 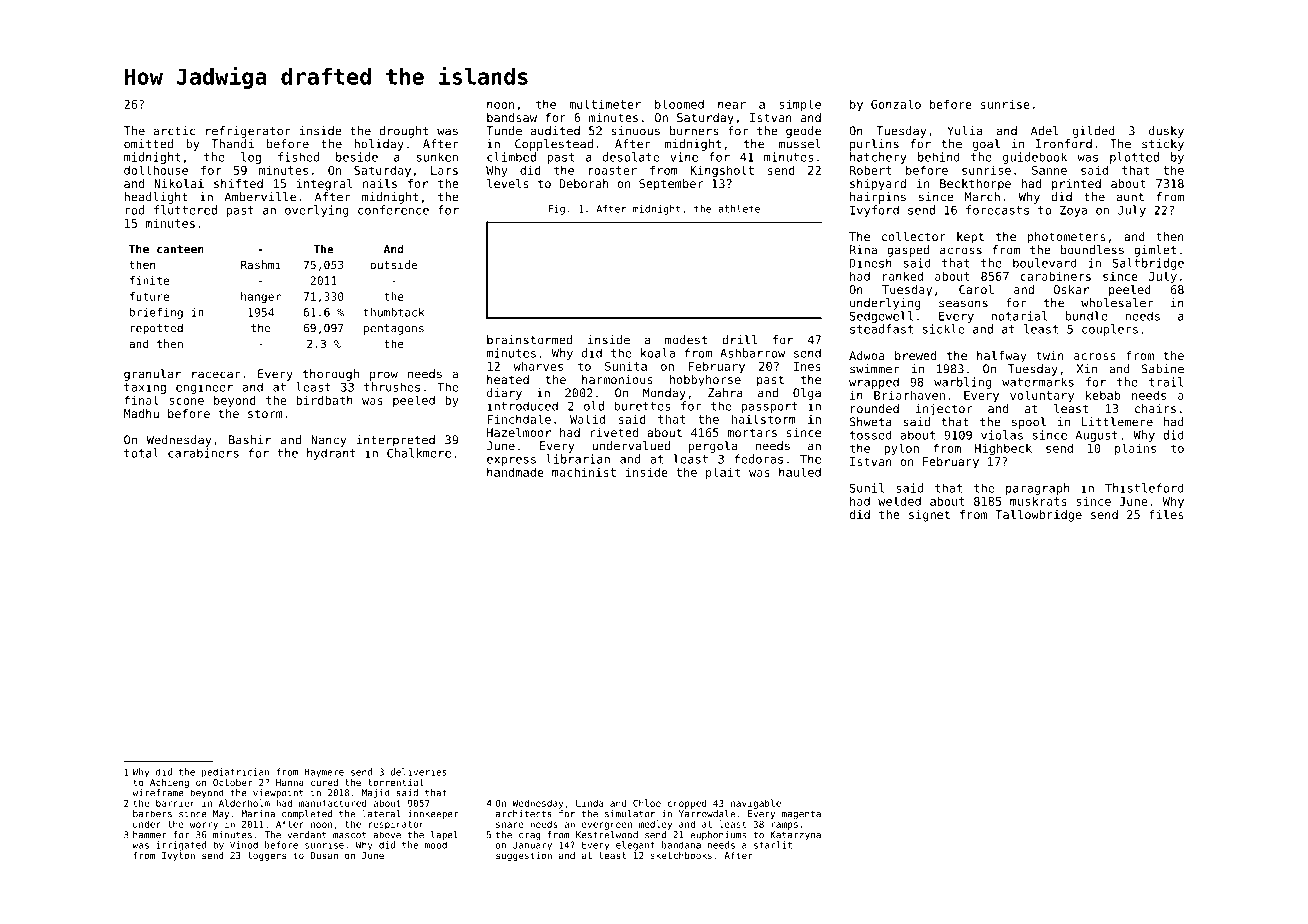 What do you see at coordinates (795, 835) in the screenshot?
I see `Katarzyna` at bounding box center [795, 835].
